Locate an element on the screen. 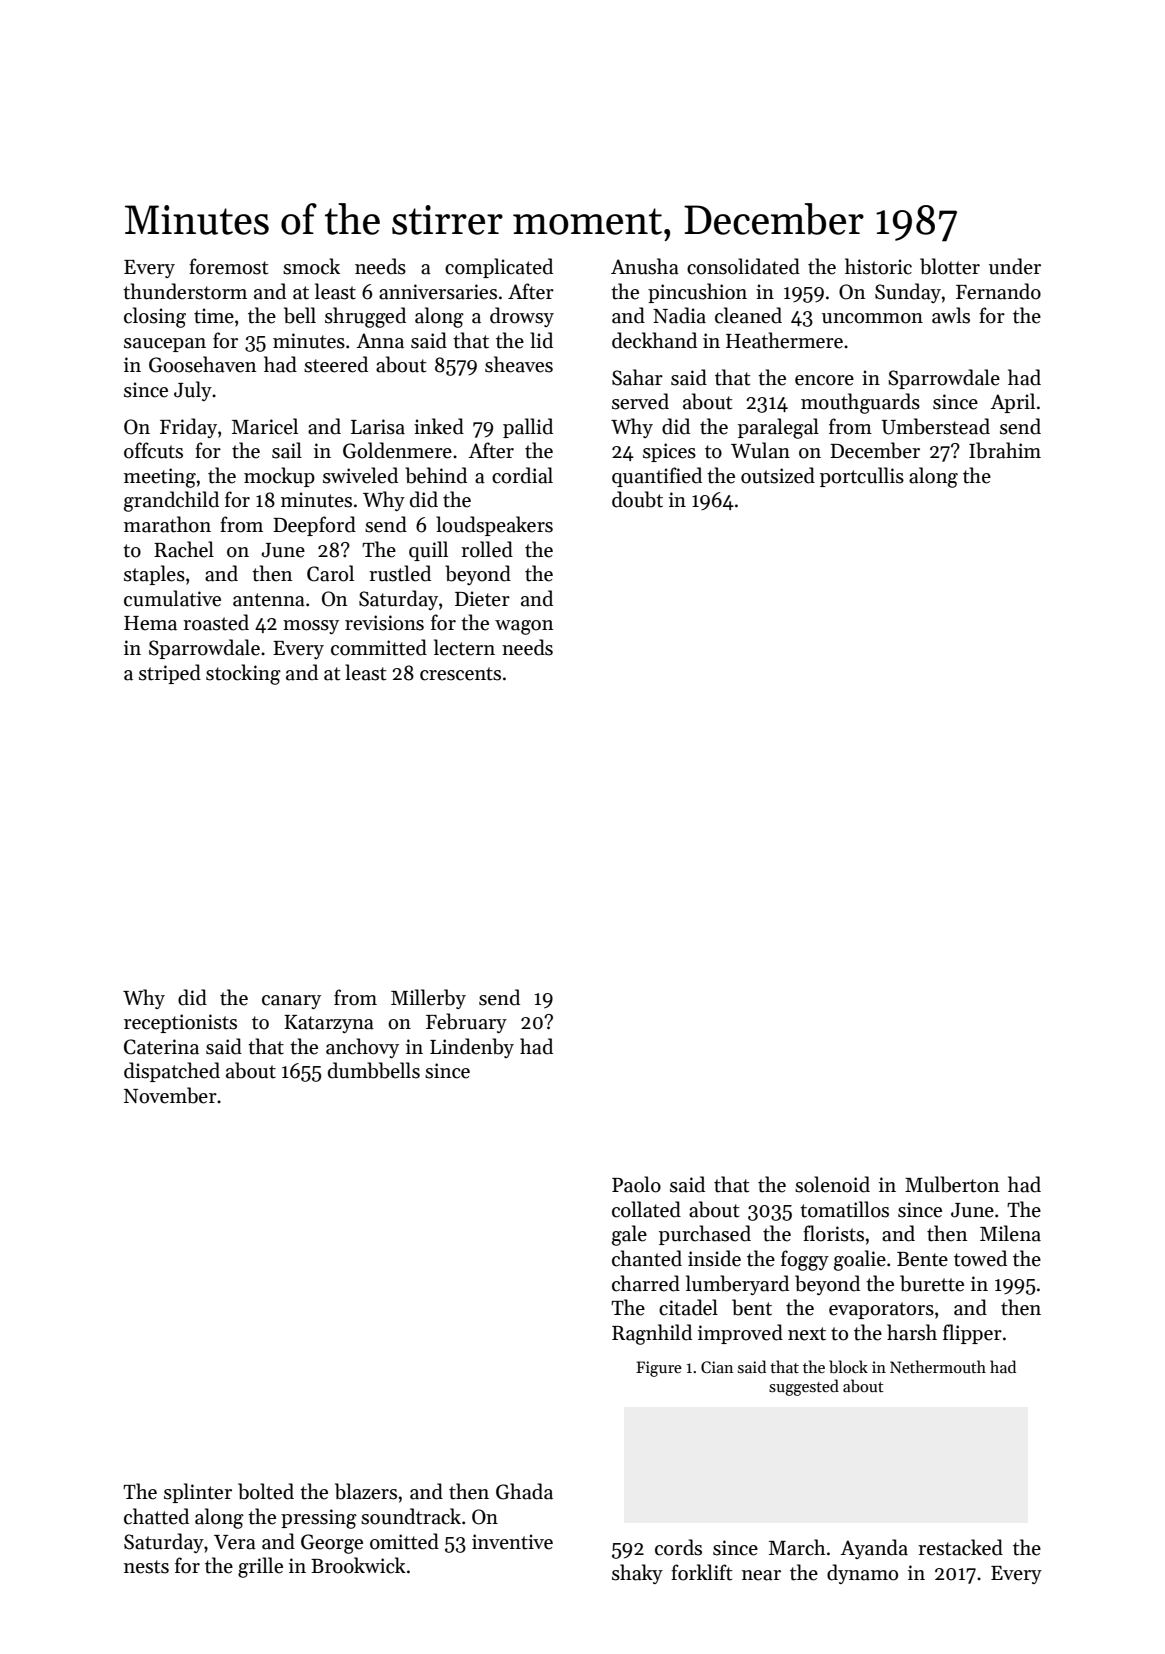  Millerby is located at coordinates (428, 999).
